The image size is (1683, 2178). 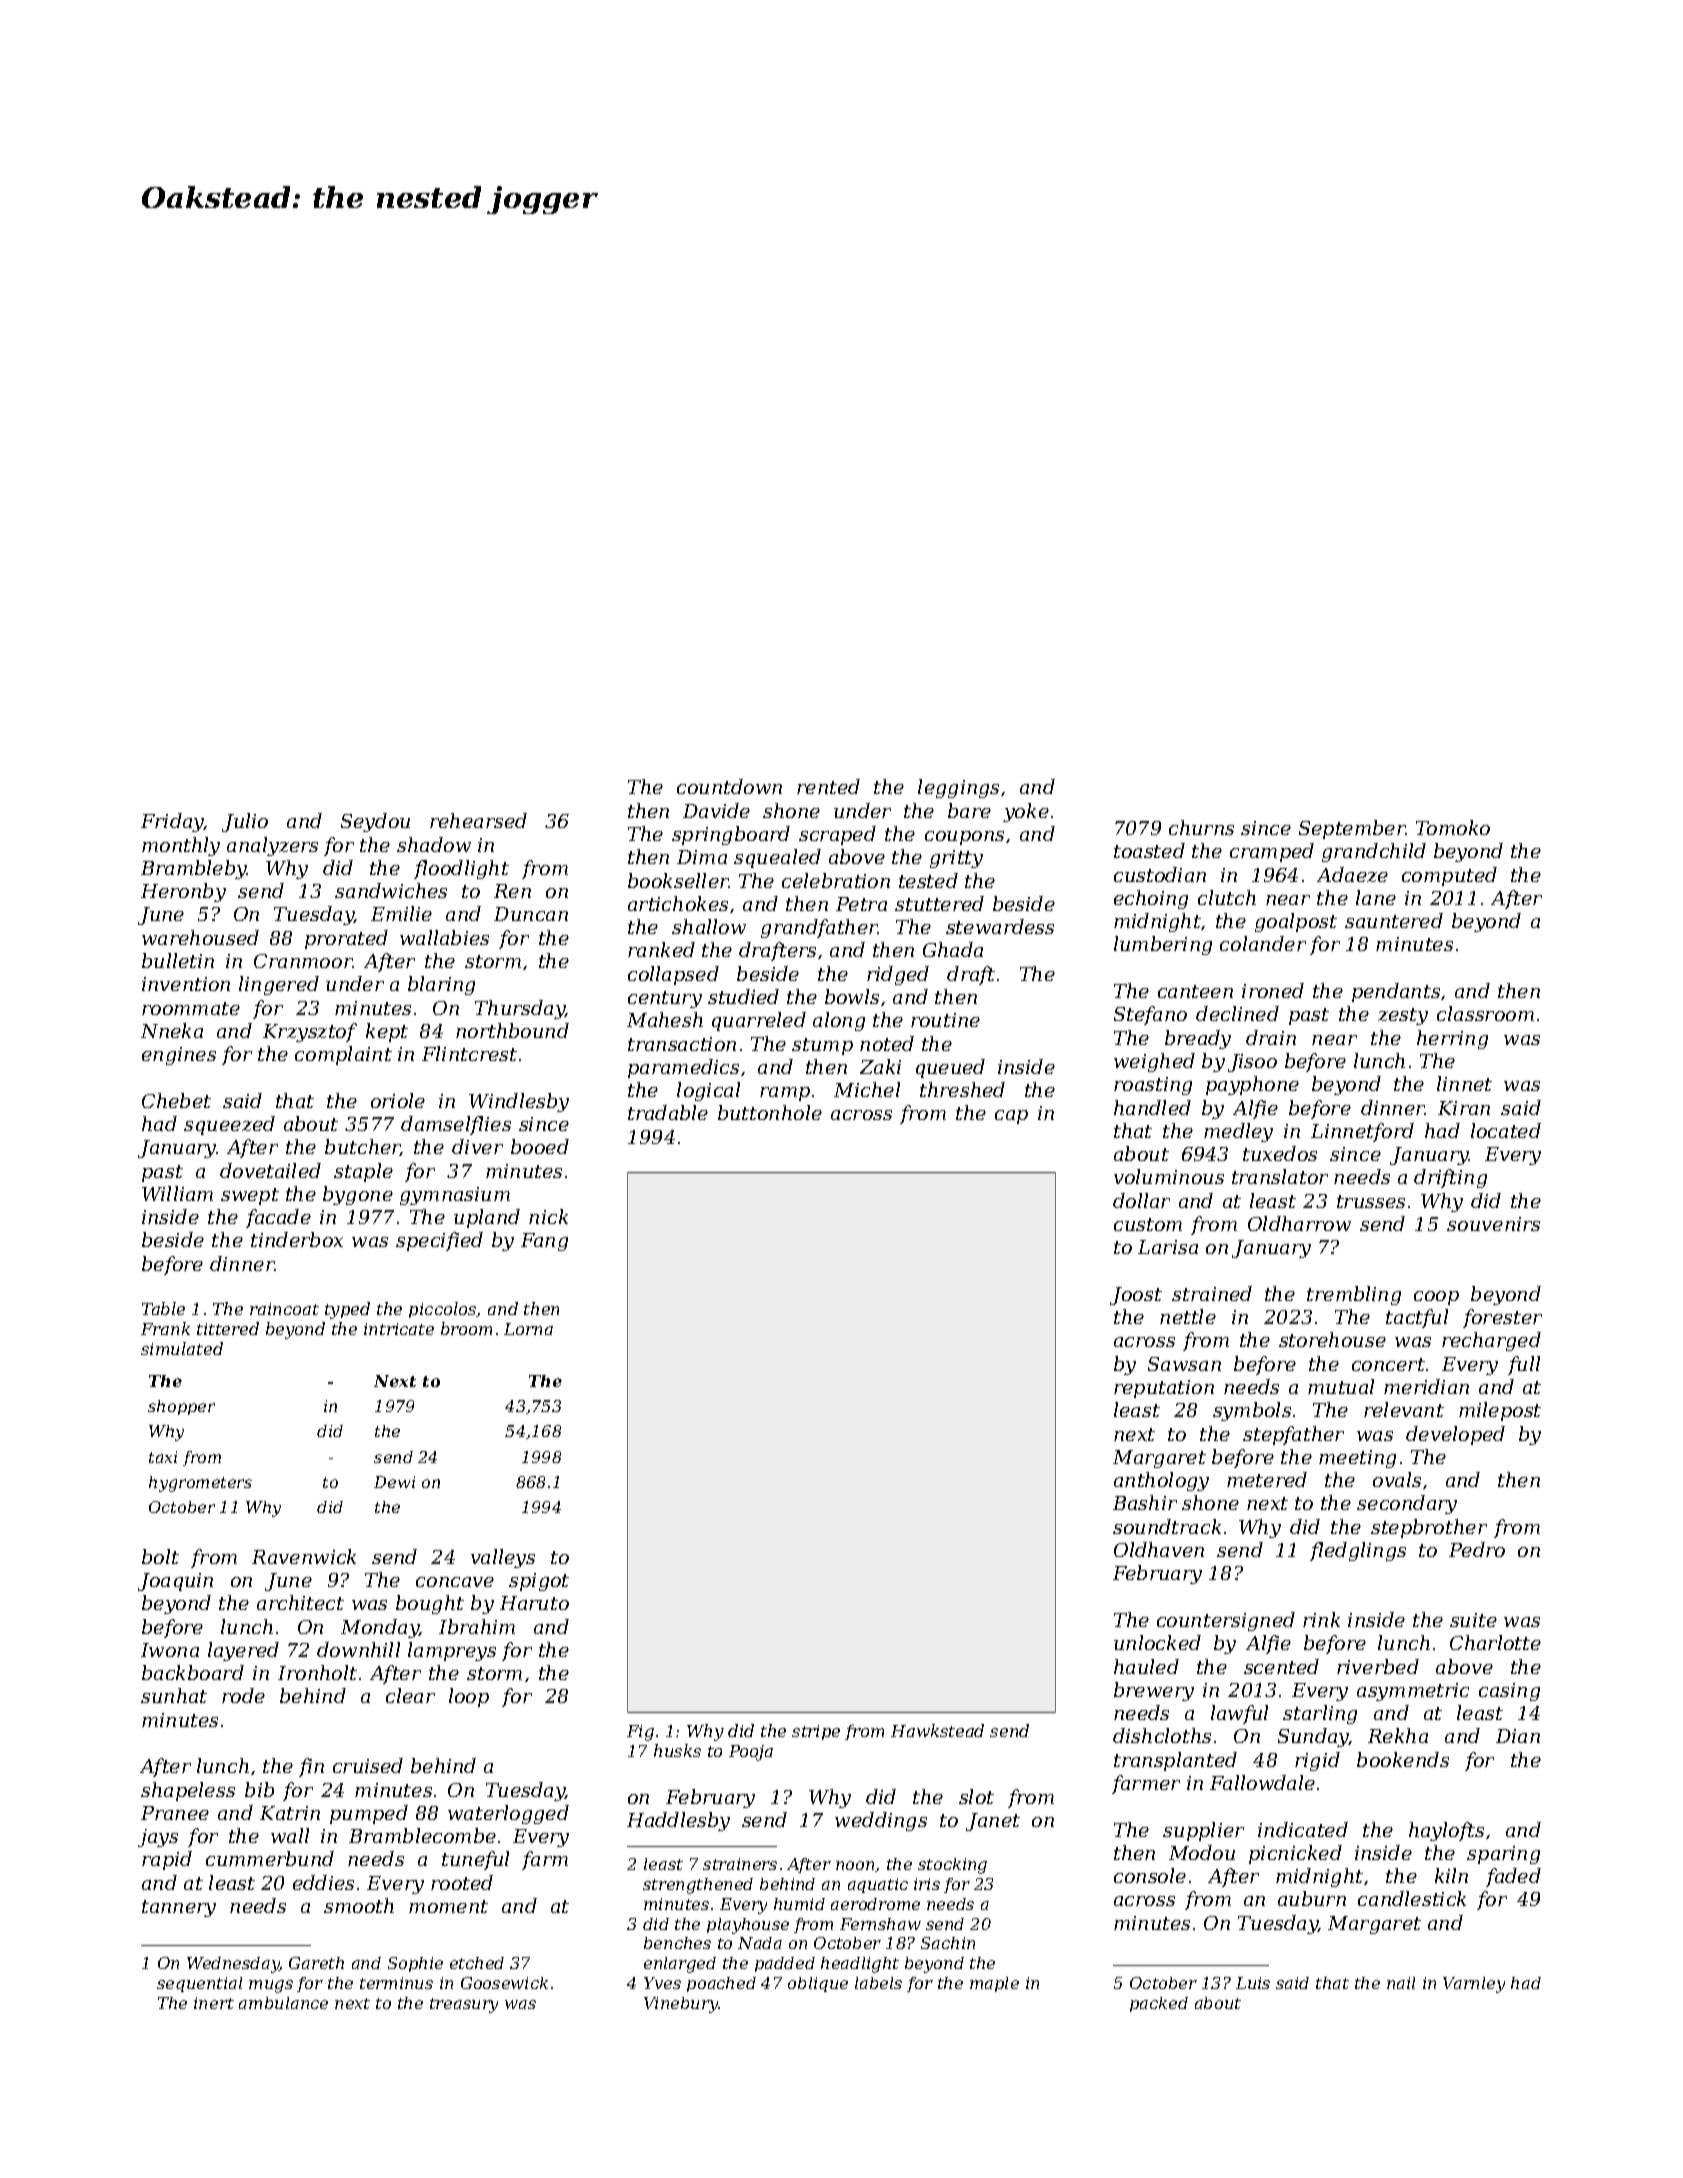 I want to click on Larisa, so click(x=1168, y=1247).
